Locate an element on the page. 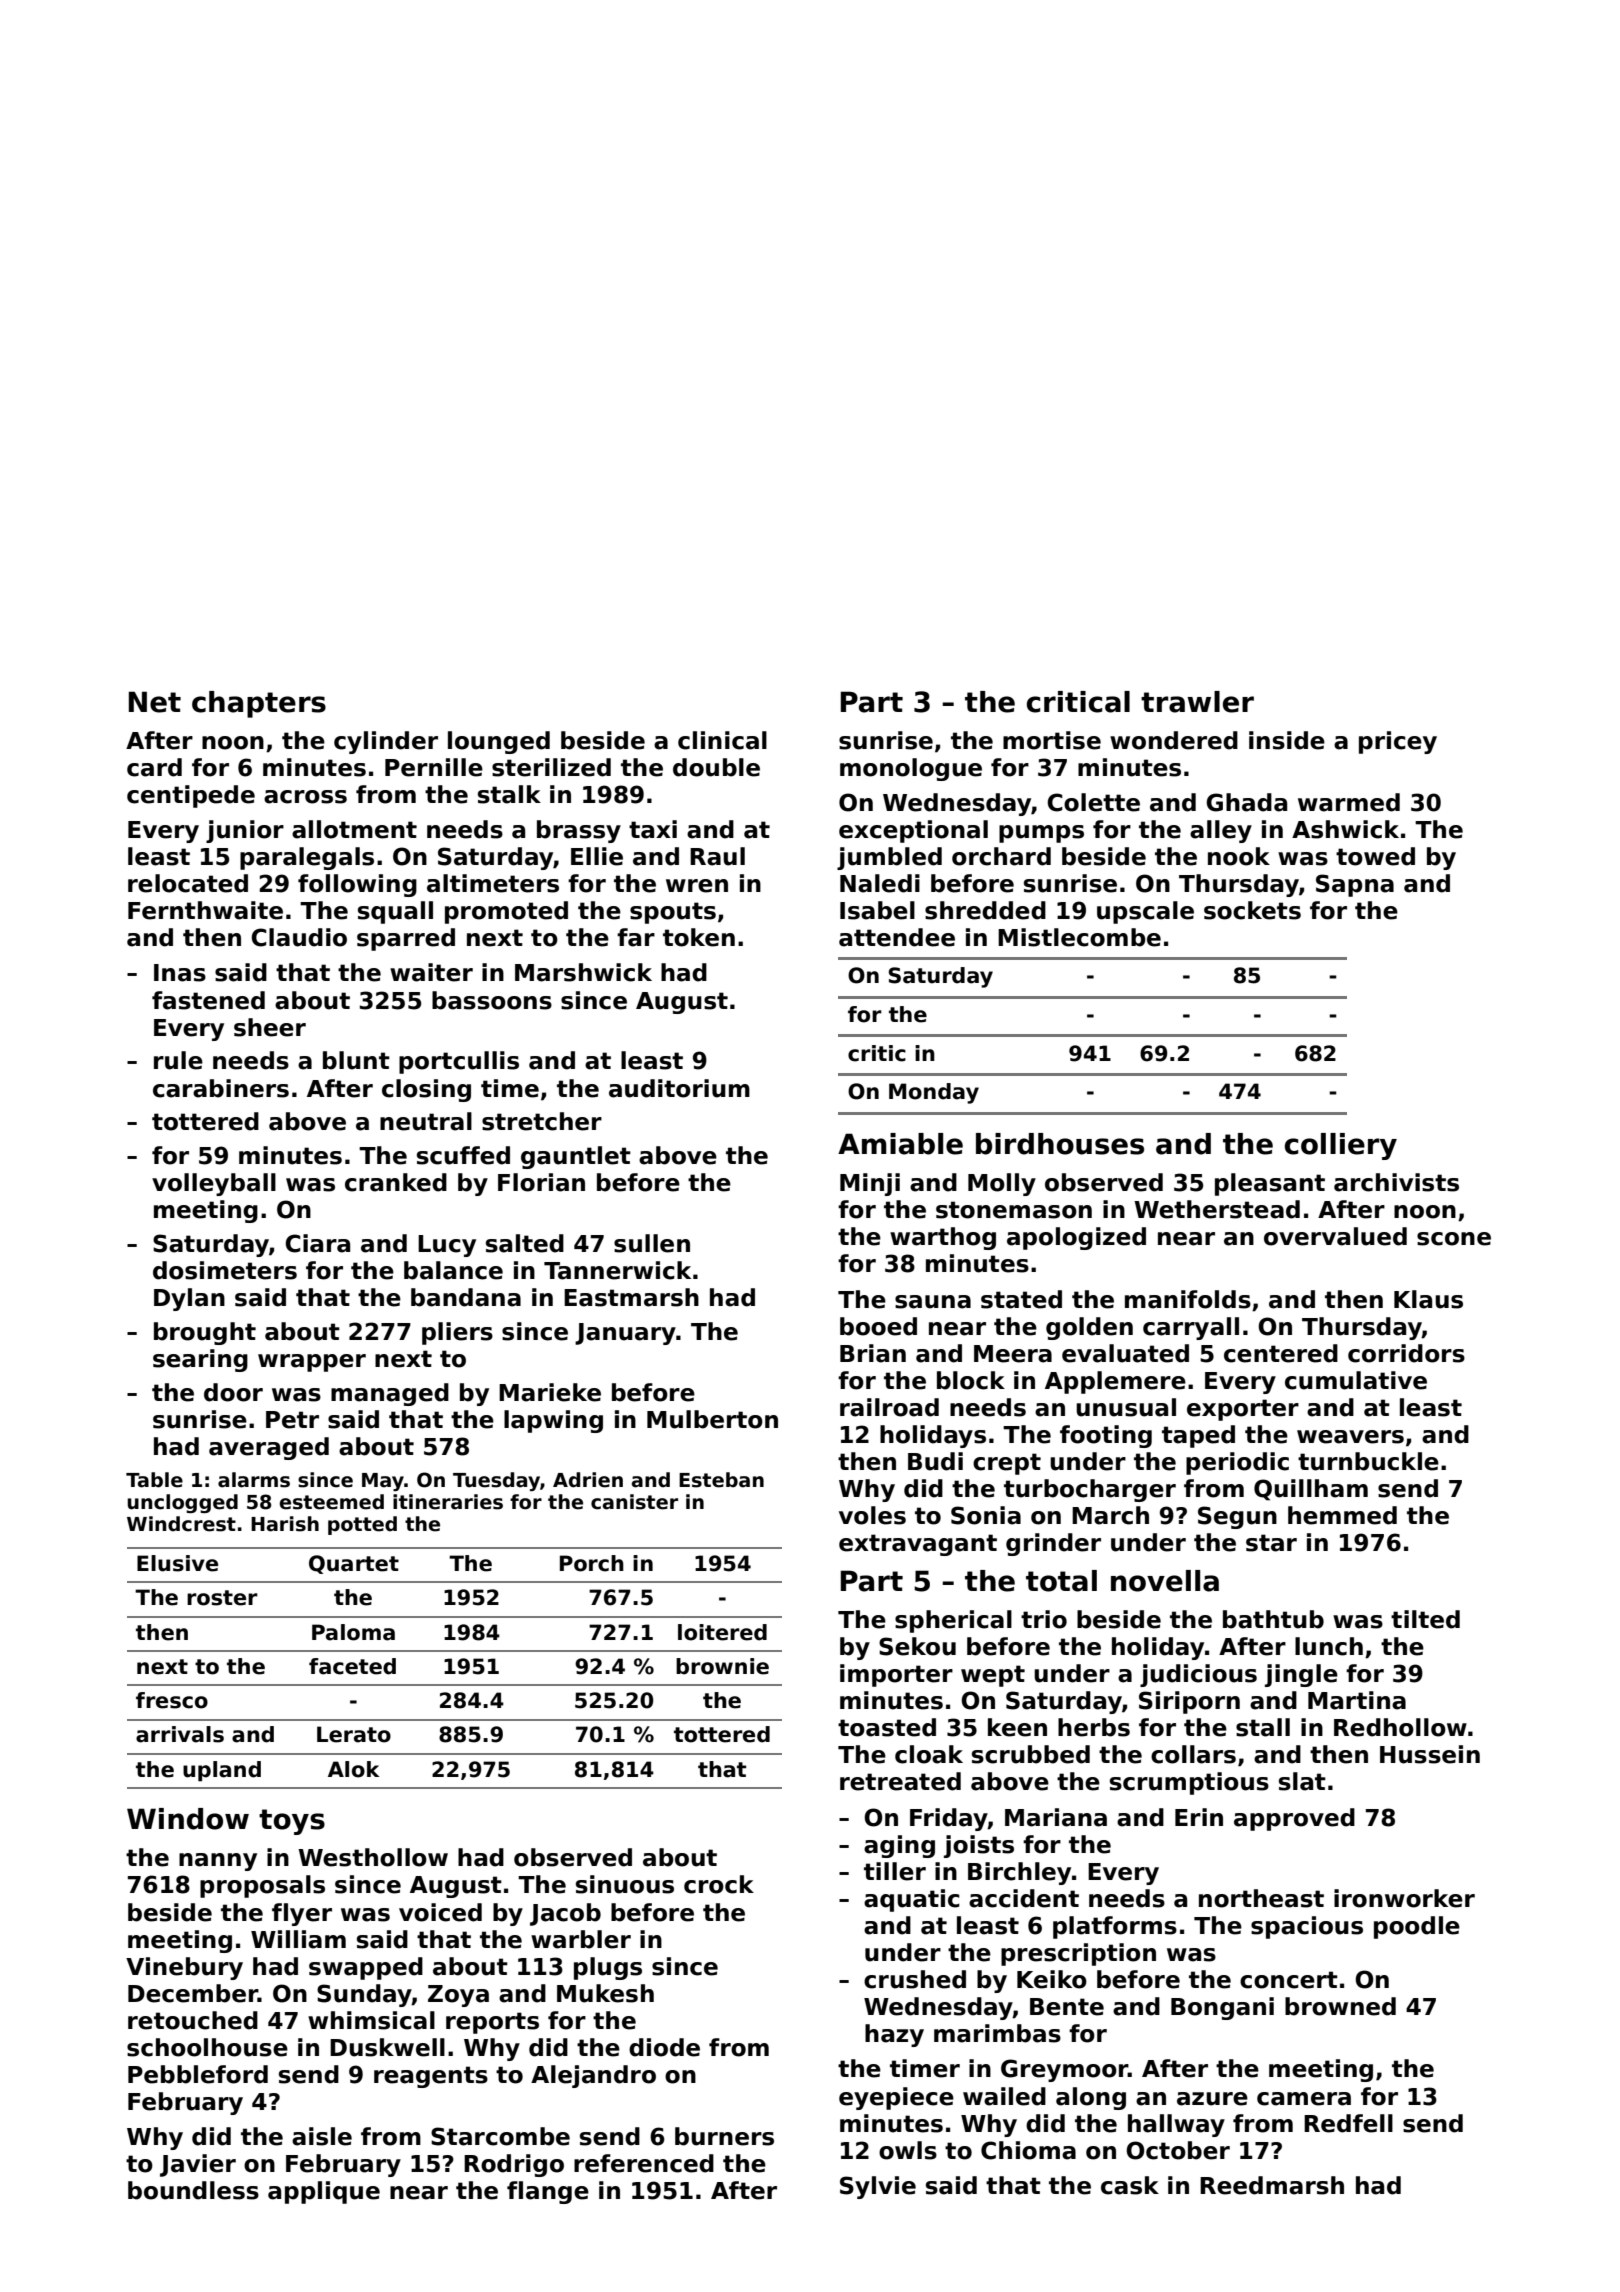  Net is located at coordinates (155, 702).
